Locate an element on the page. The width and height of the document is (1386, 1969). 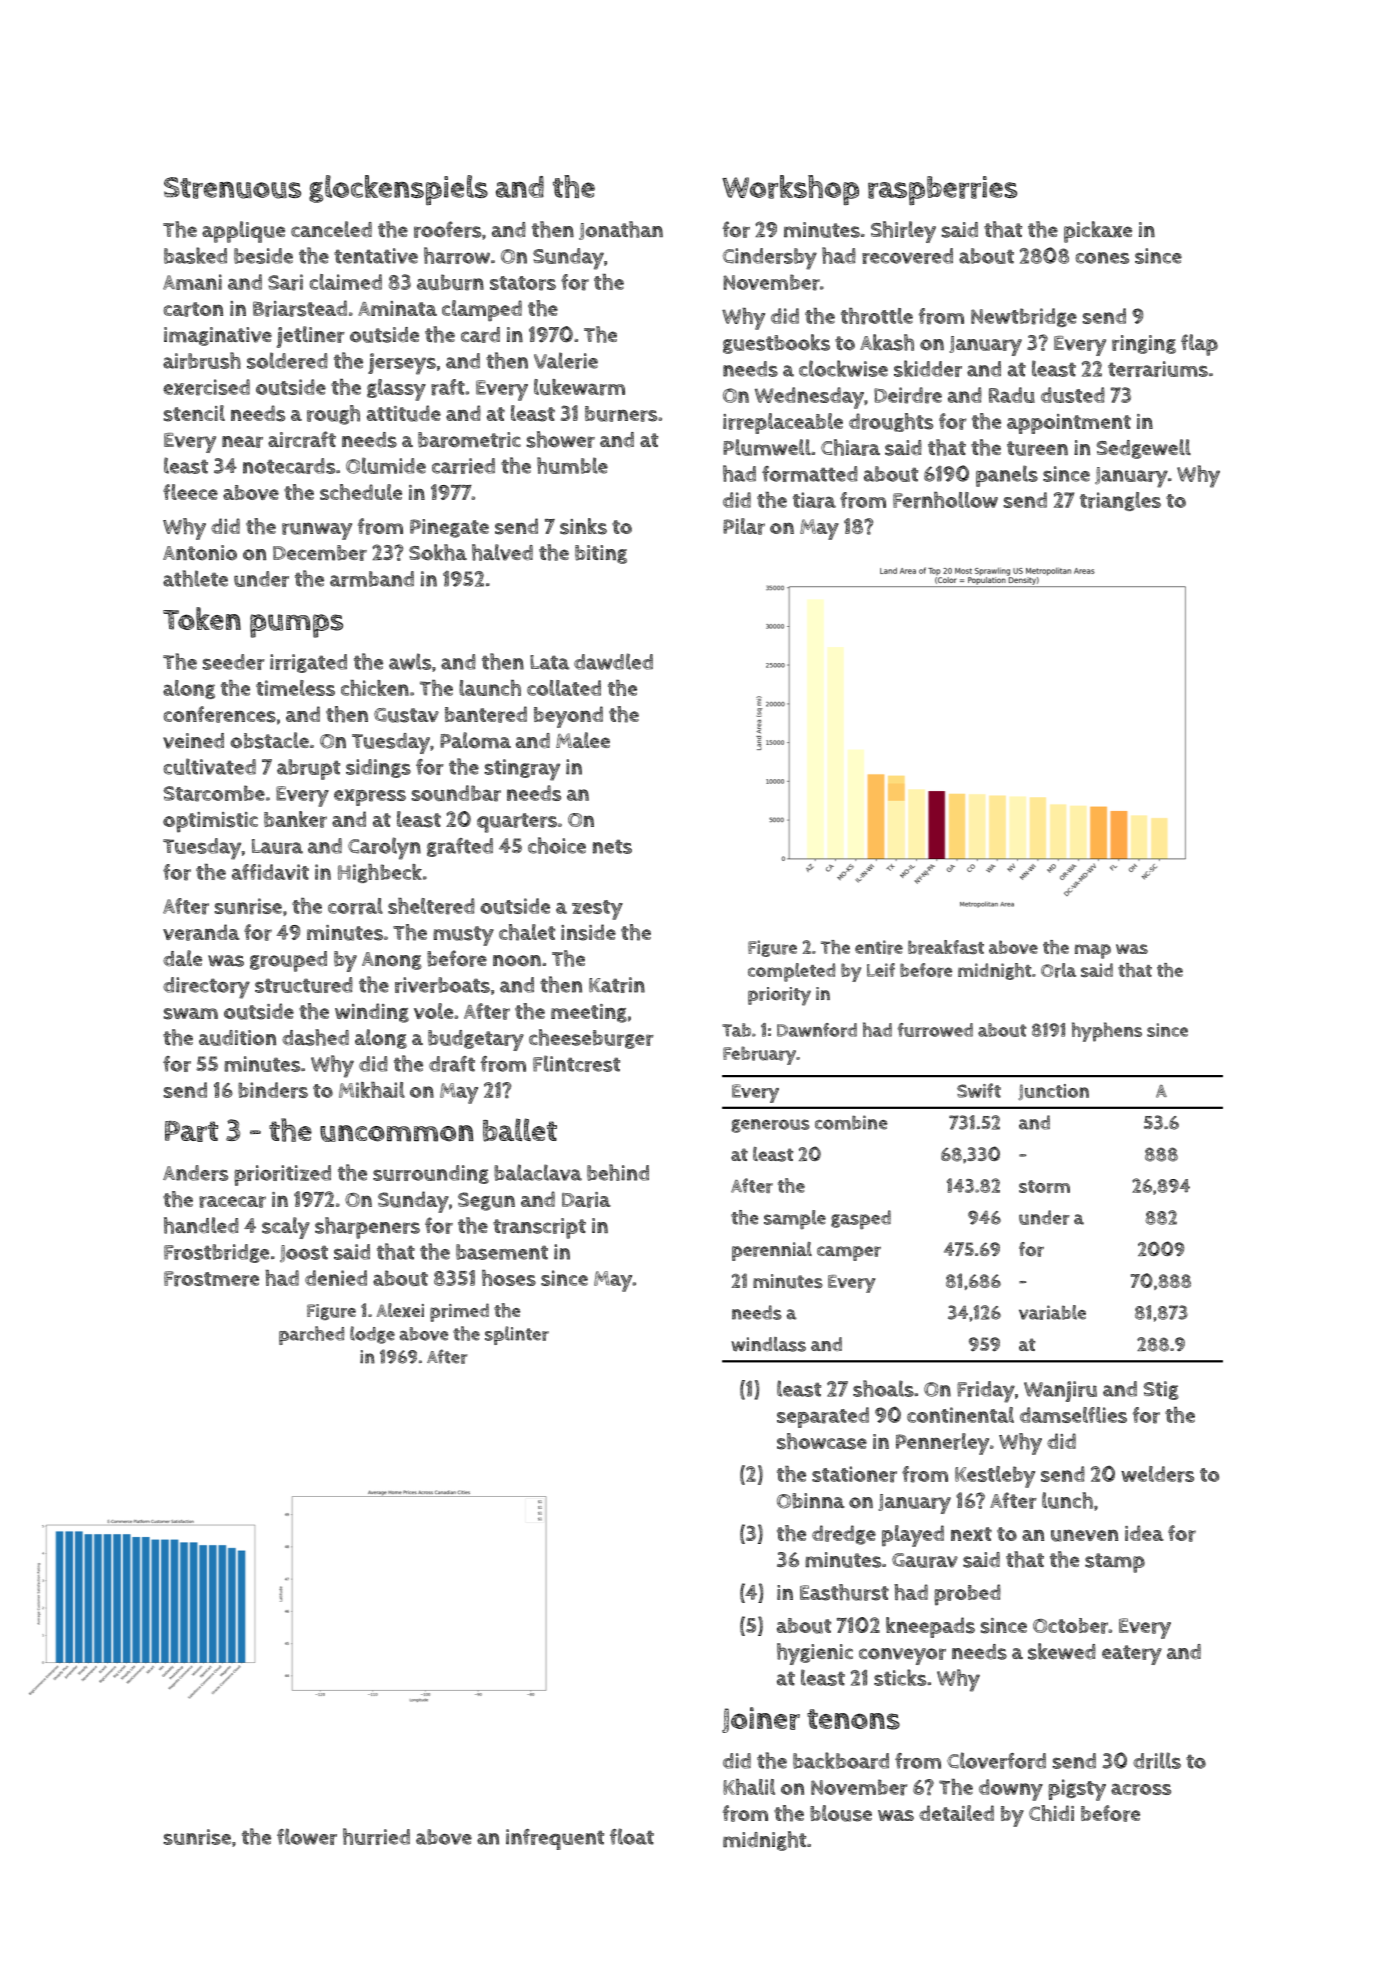
prioritized is located at coordinates (282, 1175).
